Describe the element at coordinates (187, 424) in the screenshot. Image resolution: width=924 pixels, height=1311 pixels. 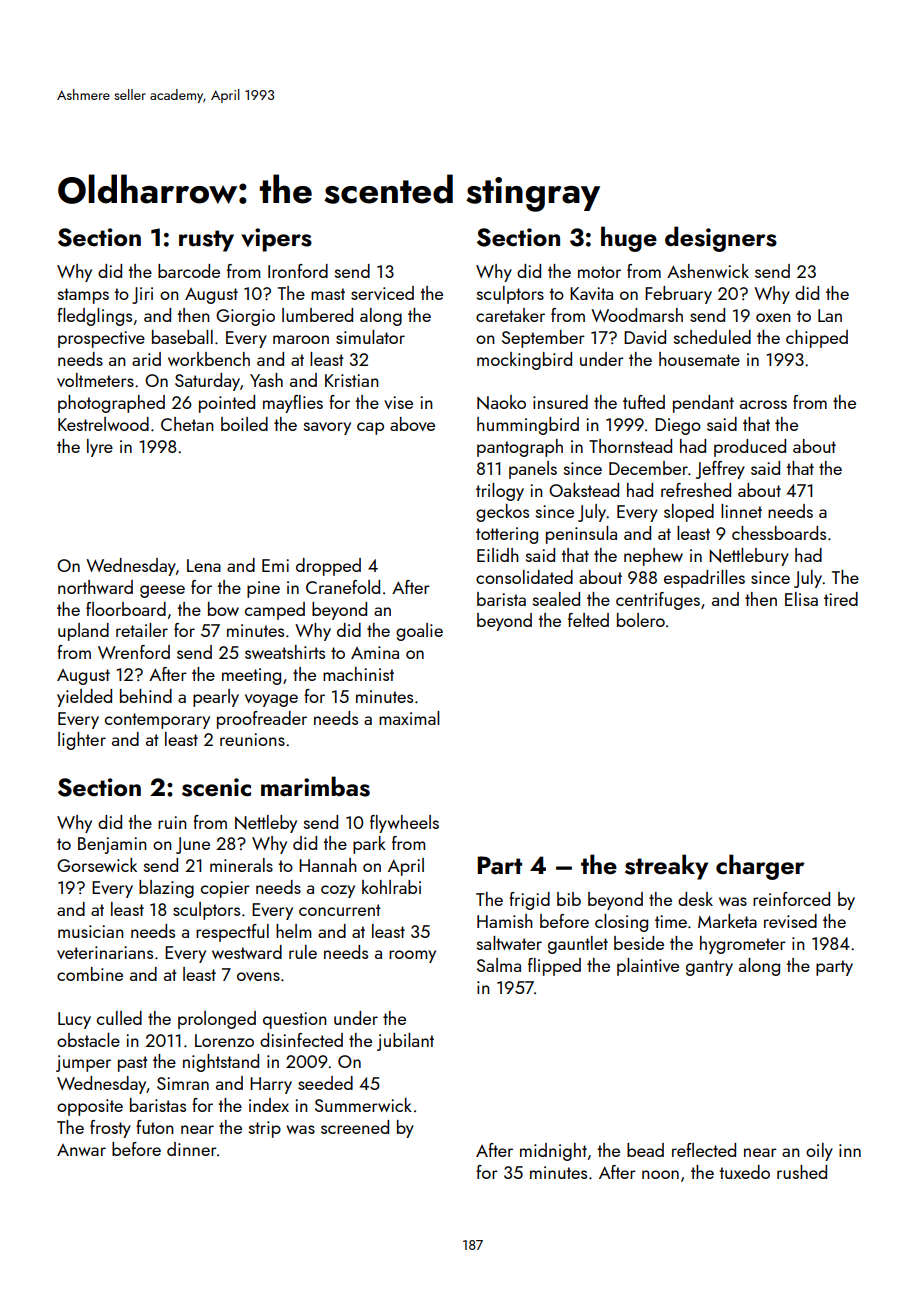
I see `Chetan` at that location.
